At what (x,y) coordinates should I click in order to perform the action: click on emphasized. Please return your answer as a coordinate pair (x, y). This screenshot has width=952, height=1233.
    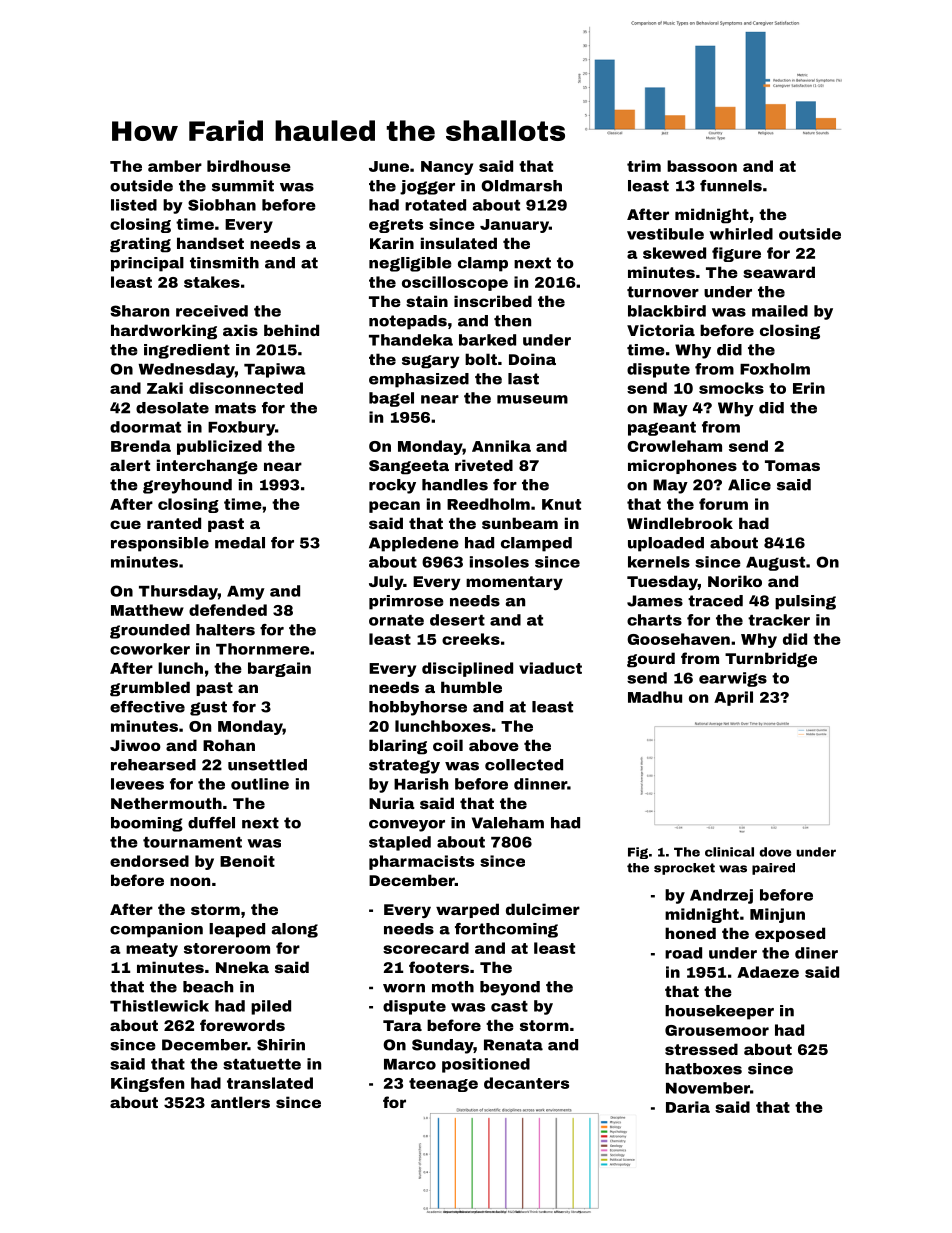
    Looking at the image, I should click on (419, 380).
